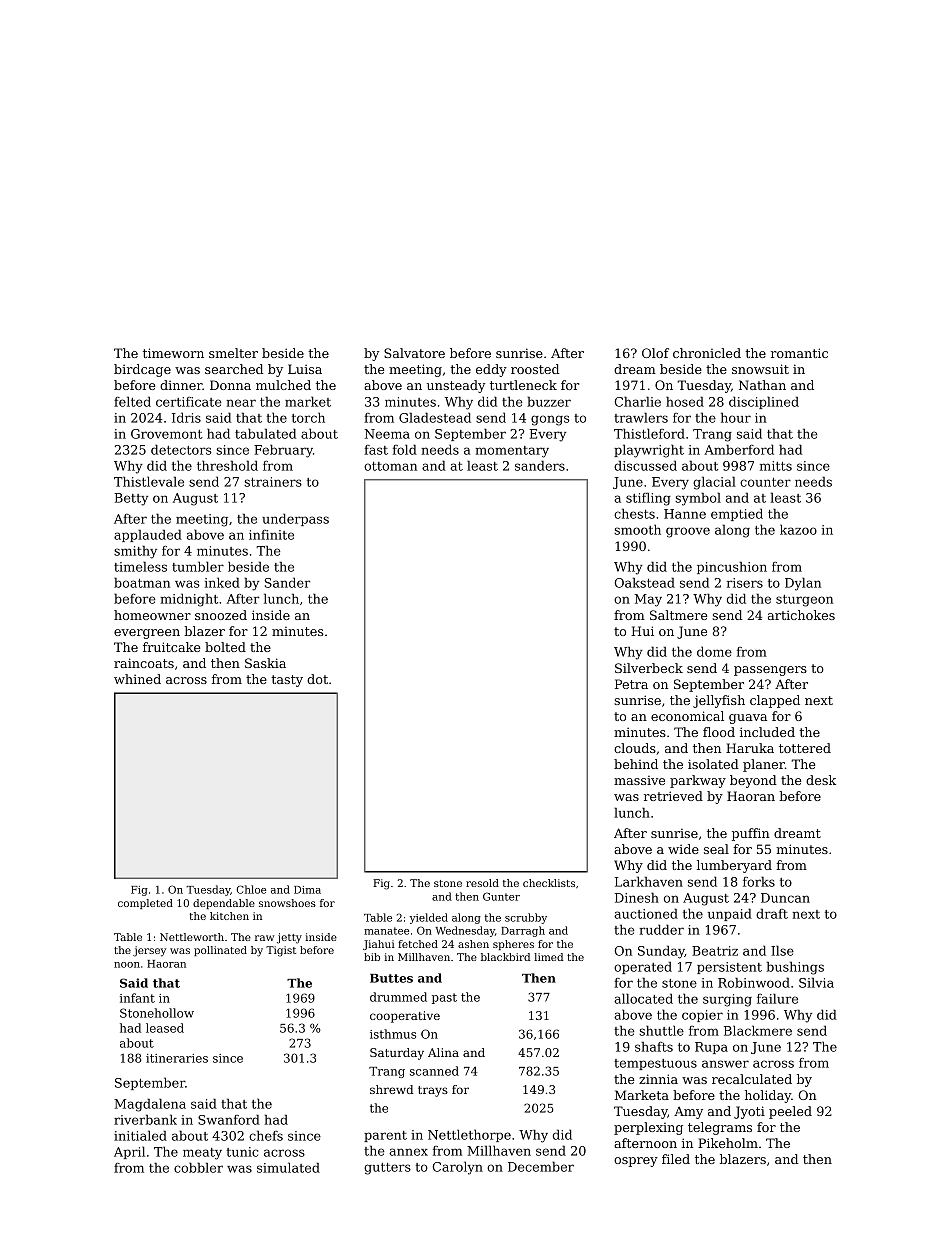  Describe the element at coordinates (764, 402) in the screenshot. I see `disciplined` at that location.
